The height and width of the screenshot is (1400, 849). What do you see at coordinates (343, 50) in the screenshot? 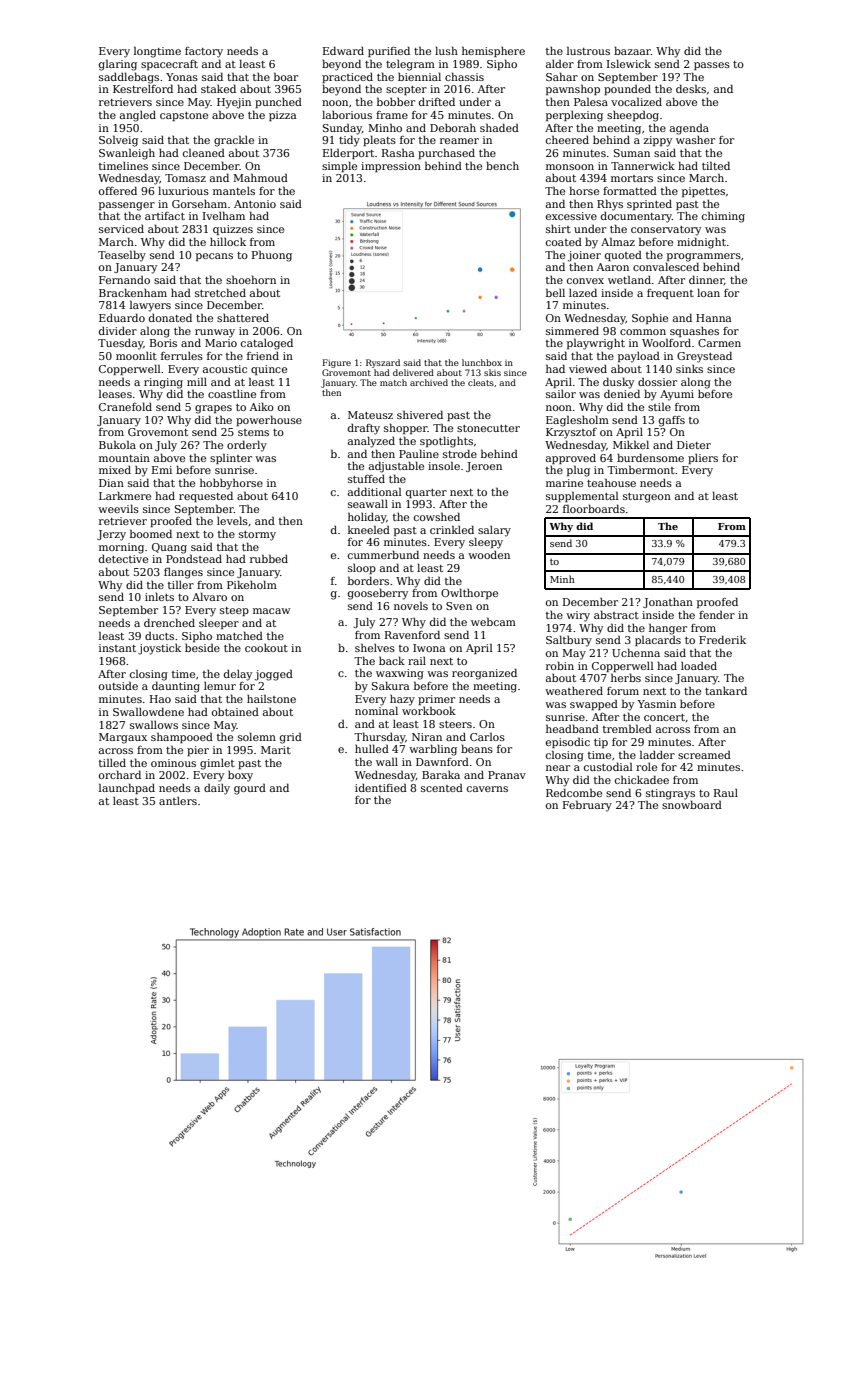
I see `Edward` at bounding box center [343, 50].
